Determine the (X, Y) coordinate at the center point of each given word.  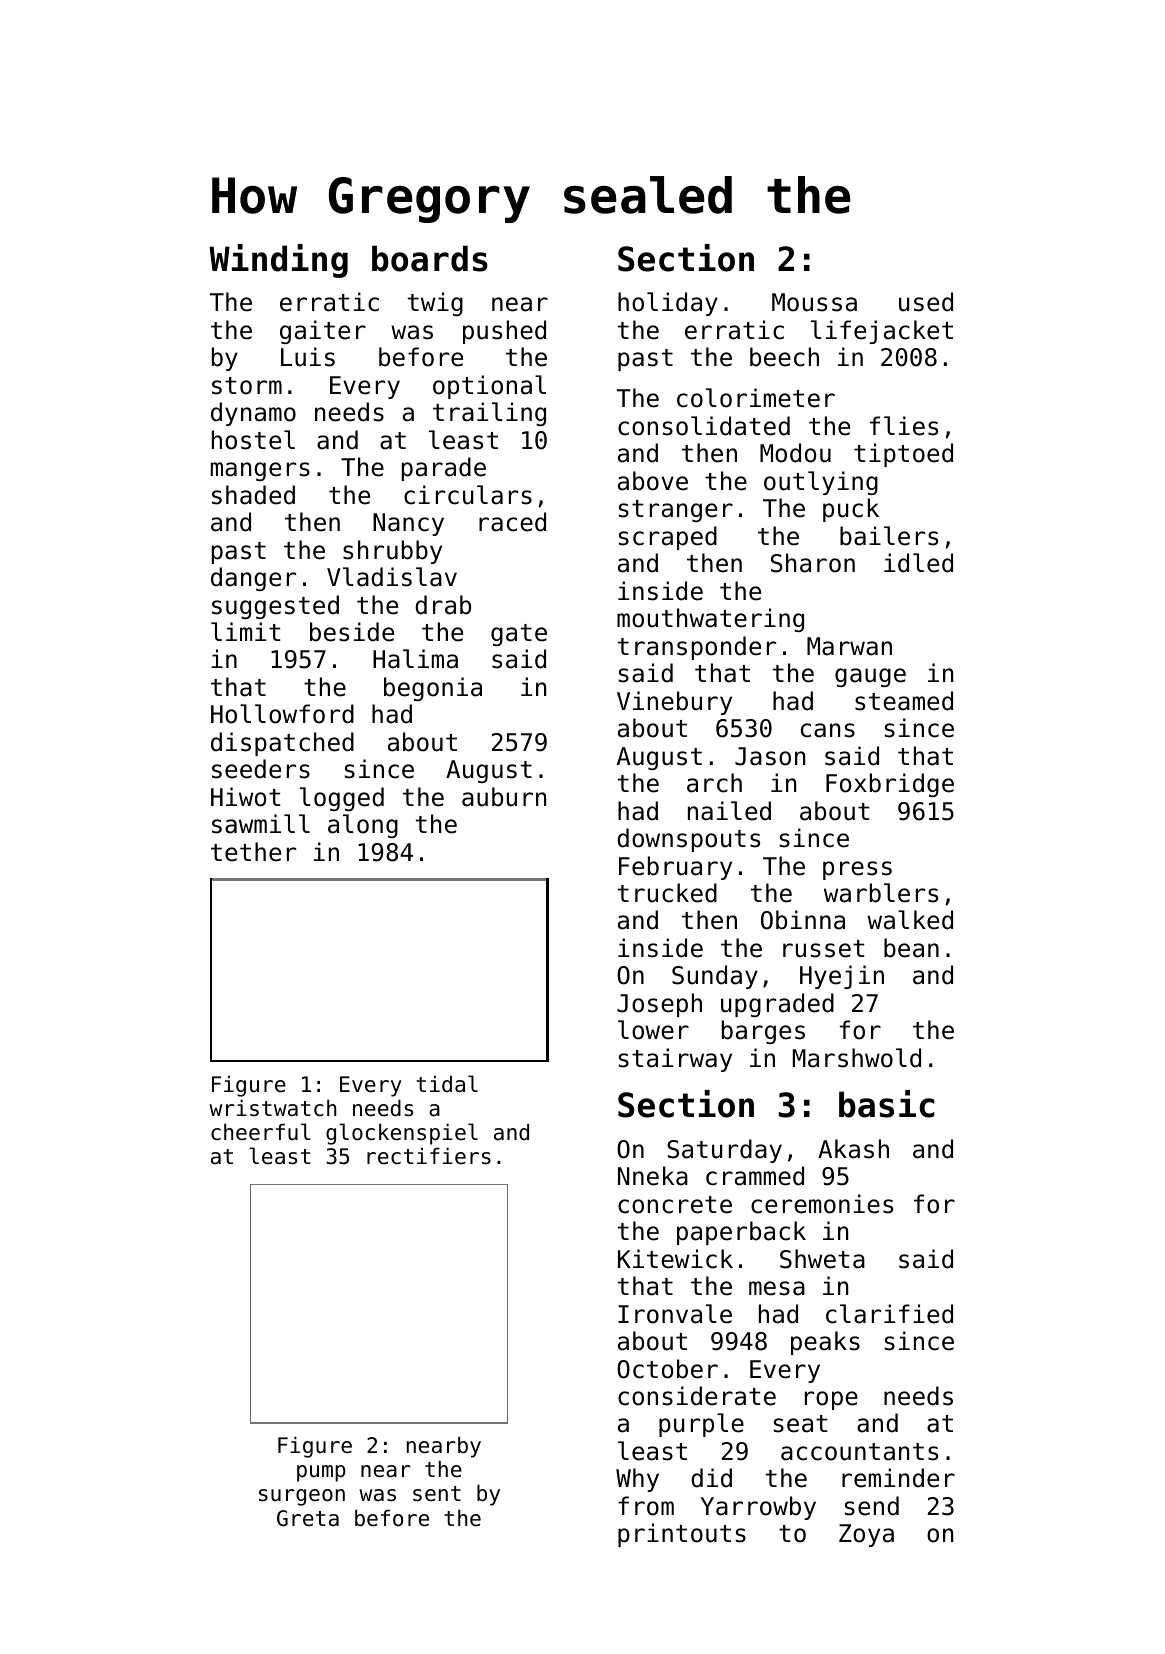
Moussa (814, 302)
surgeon (302, 1497)
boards (430, 258)
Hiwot (246, 797)
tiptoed (903, 455)
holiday (668, 304)
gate (519, 635)
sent (437, 1494)
